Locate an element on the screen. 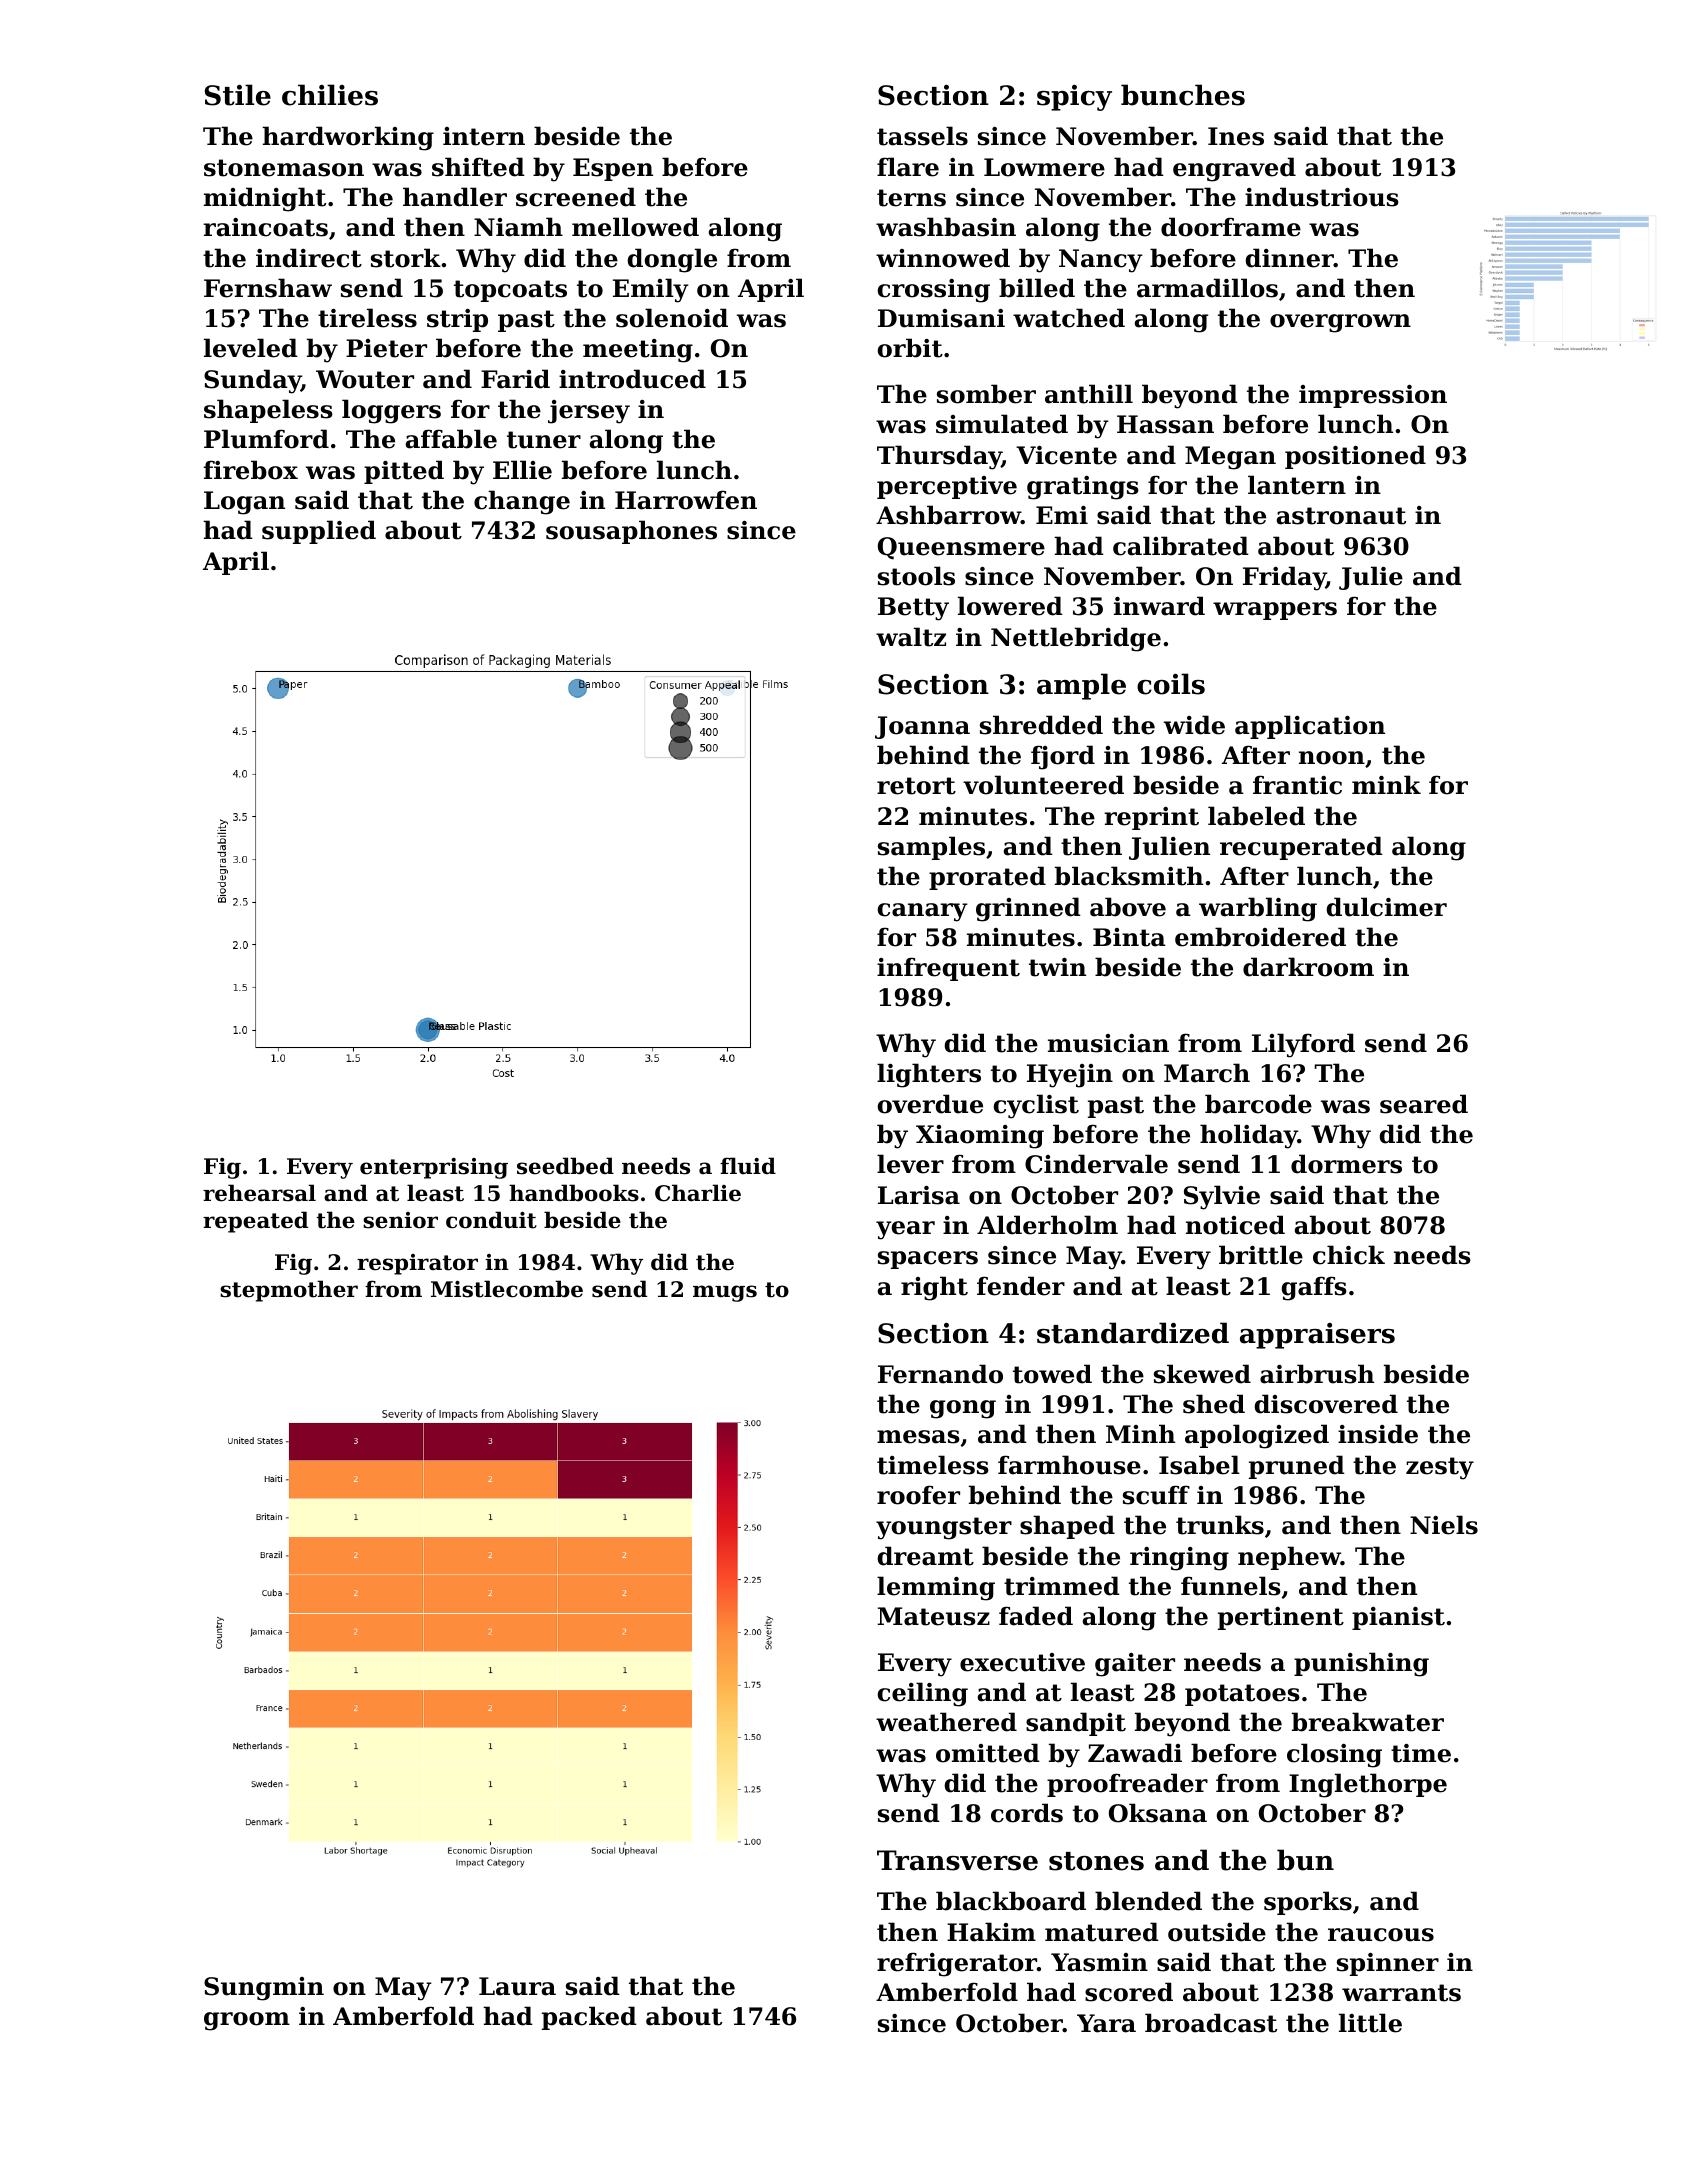 Image resolution: width=1683 pixels, height=2178 pixels. Sungmin is located at coordinates (264, 1989).
